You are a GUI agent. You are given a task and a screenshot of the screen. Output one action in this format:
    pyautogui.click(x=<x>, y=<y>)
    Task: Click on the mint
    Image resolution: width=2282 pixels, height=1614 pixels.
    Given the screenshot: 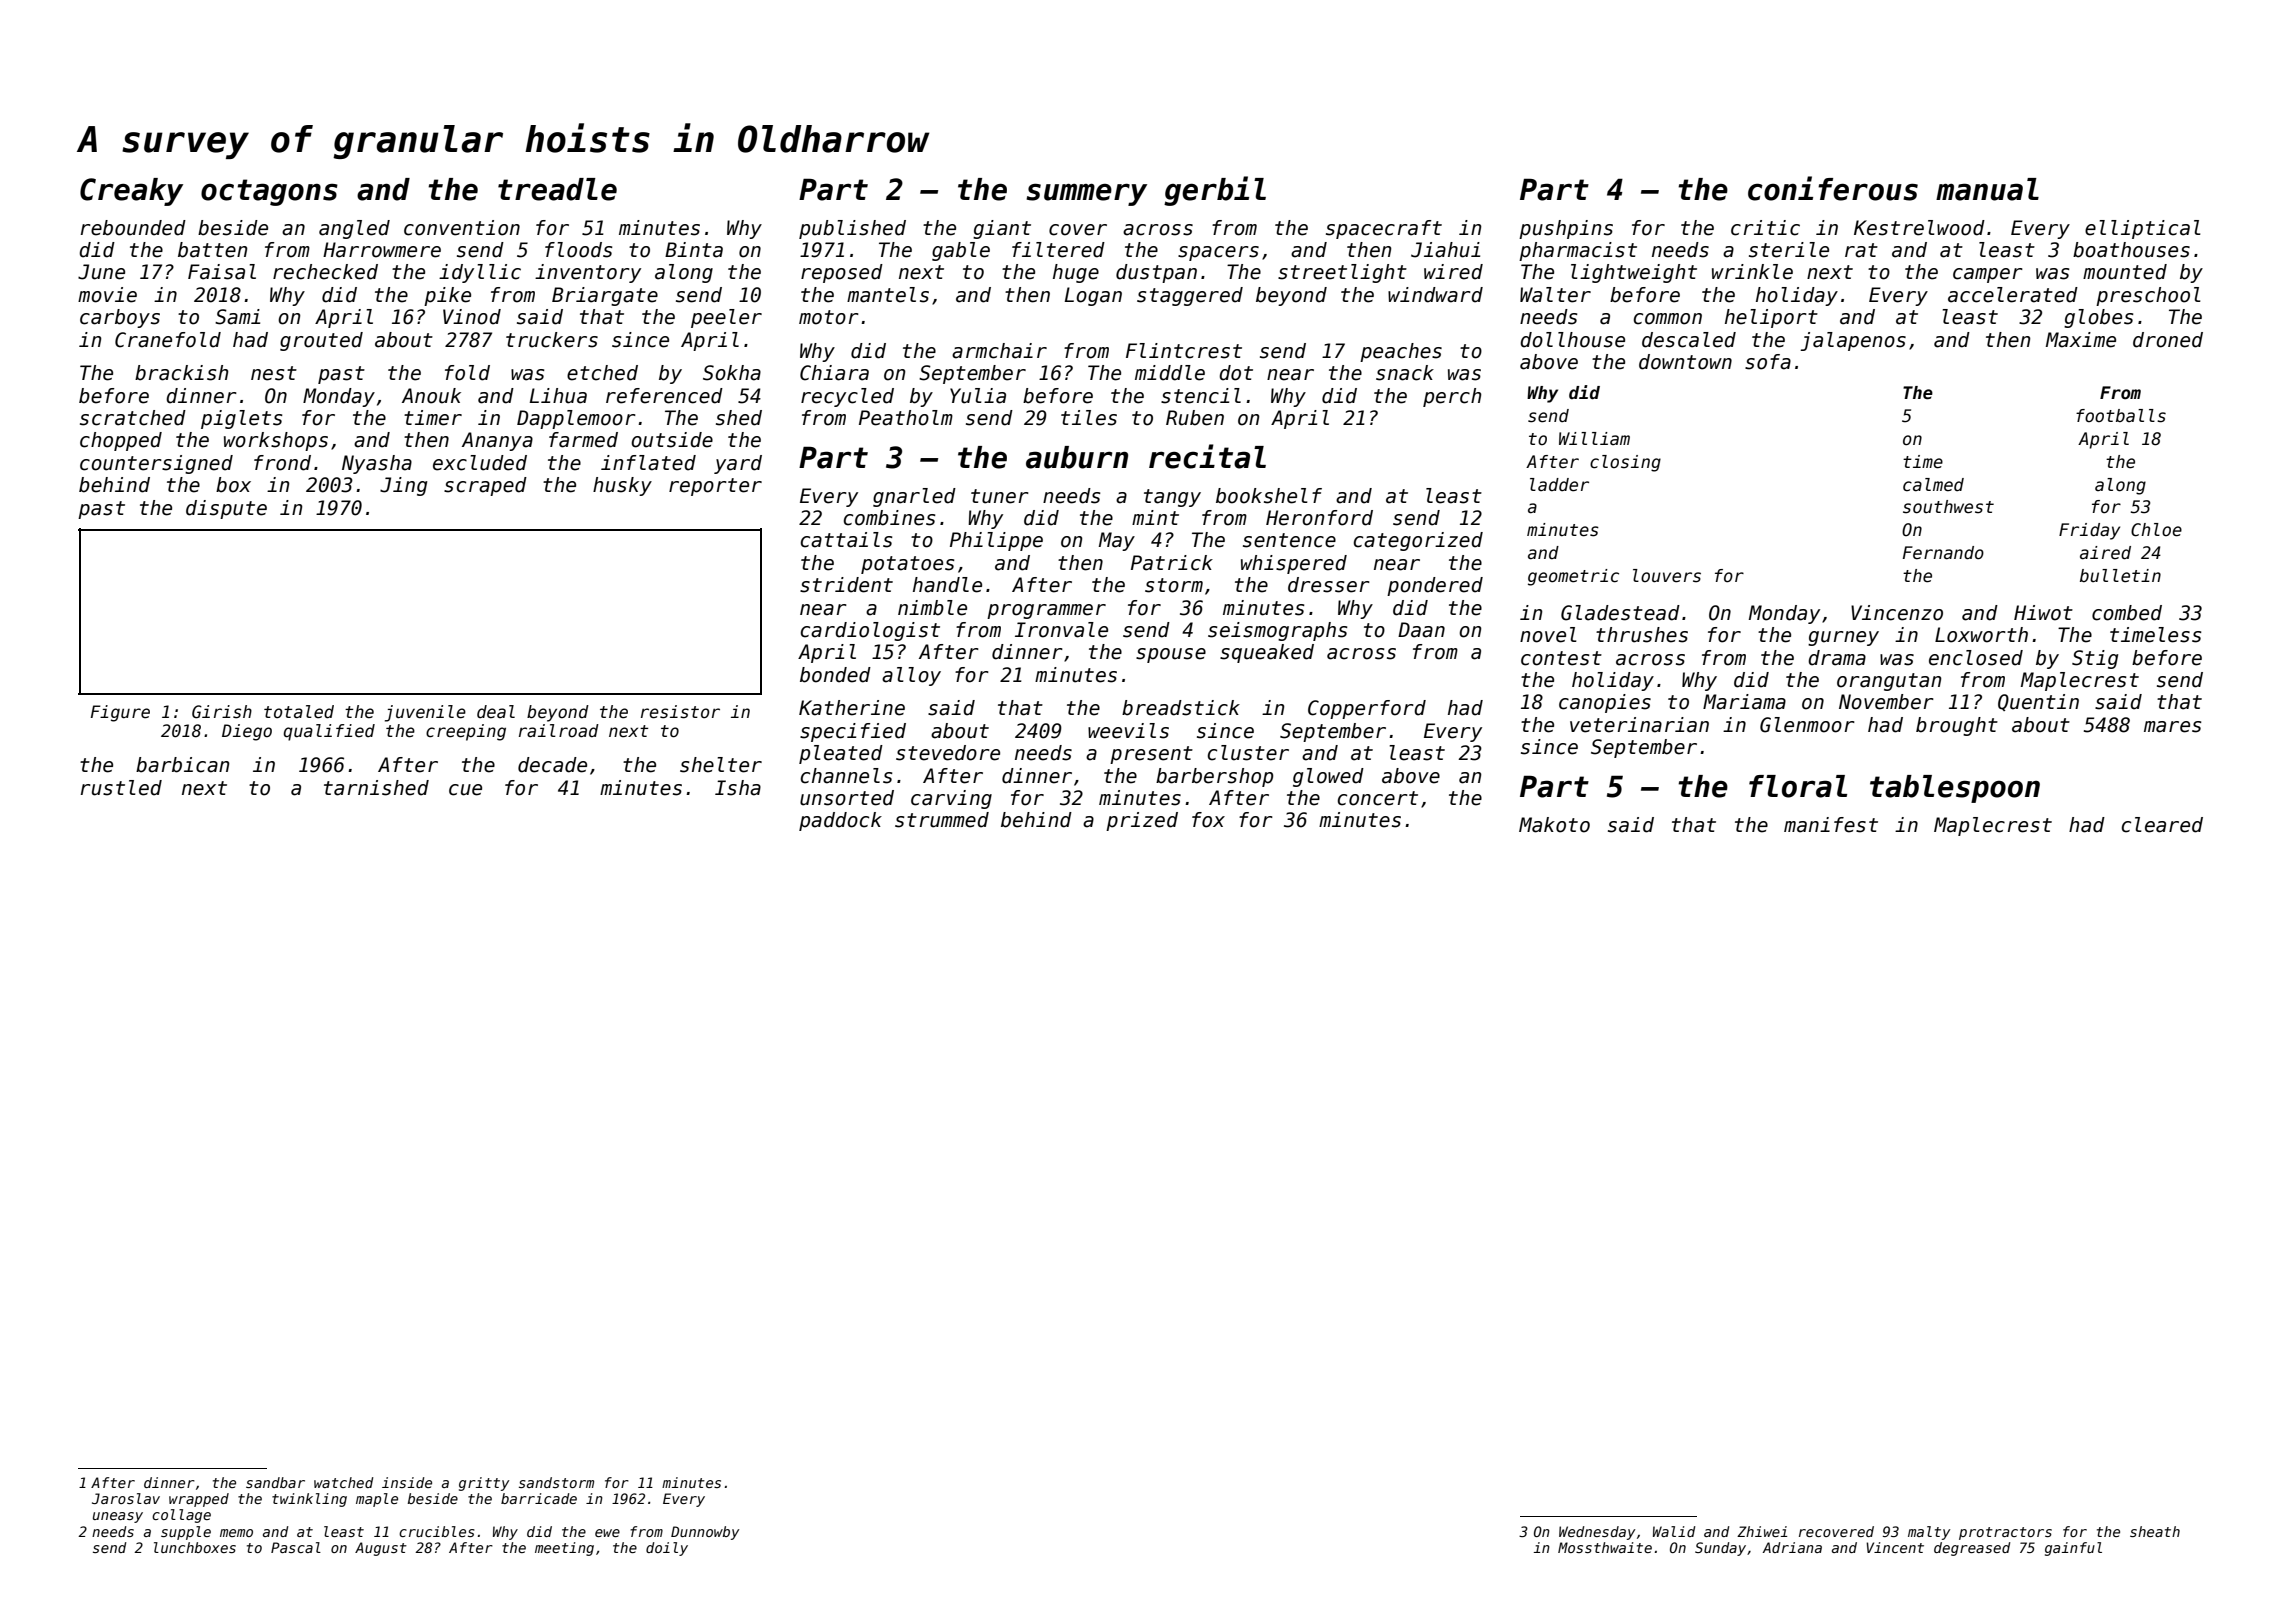 What is the action you would take?
    pyautogui.click(x=1155, y=517)
